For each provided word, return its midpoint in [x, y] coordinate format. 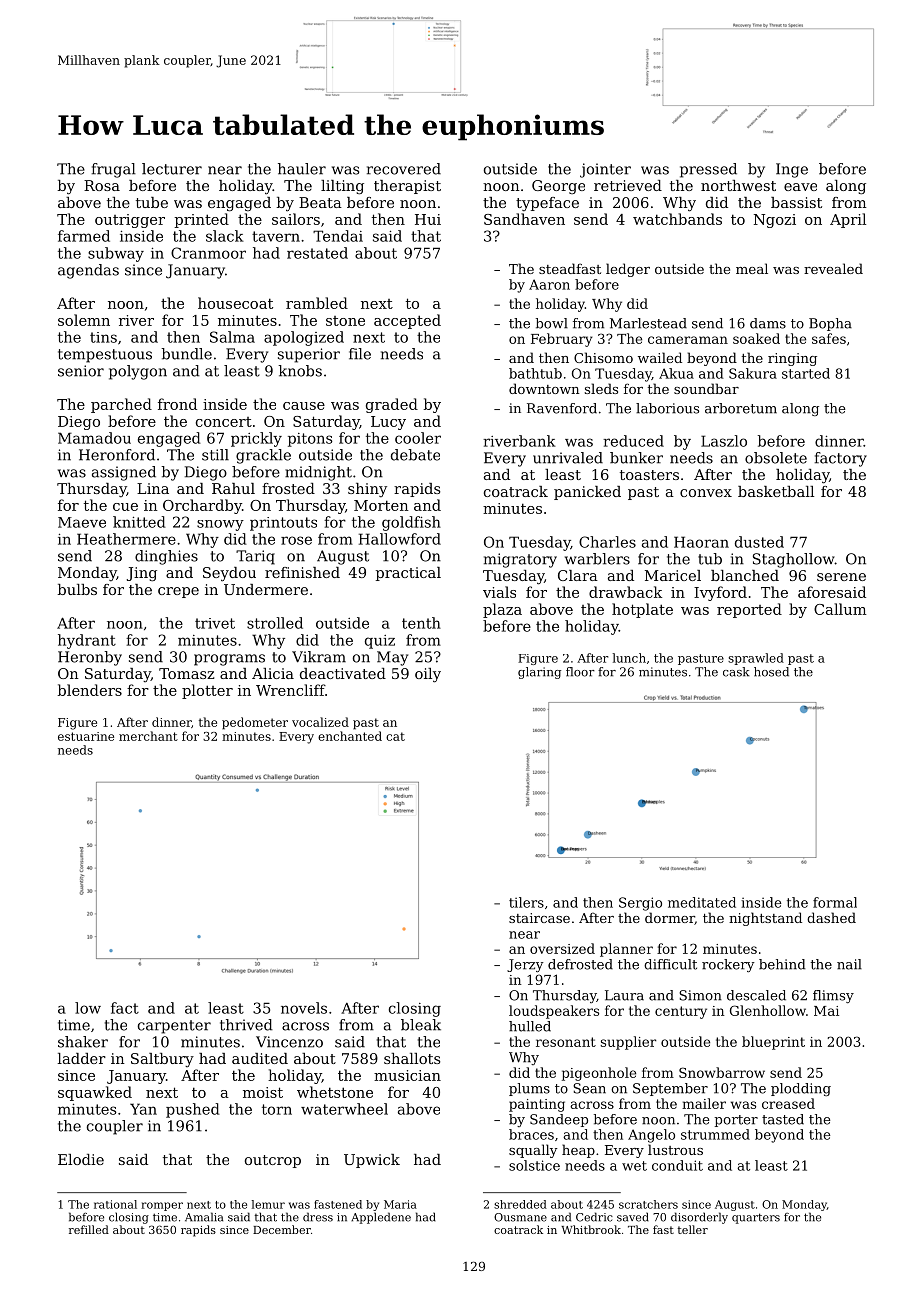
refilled [89, 1229]
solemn [84, 320]
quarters [756, 1218]
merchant [148, 736]
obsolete [776, 458]
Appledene [381, 1218]
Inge [792, 170]
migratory [520, 560]
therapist [407, 187]
